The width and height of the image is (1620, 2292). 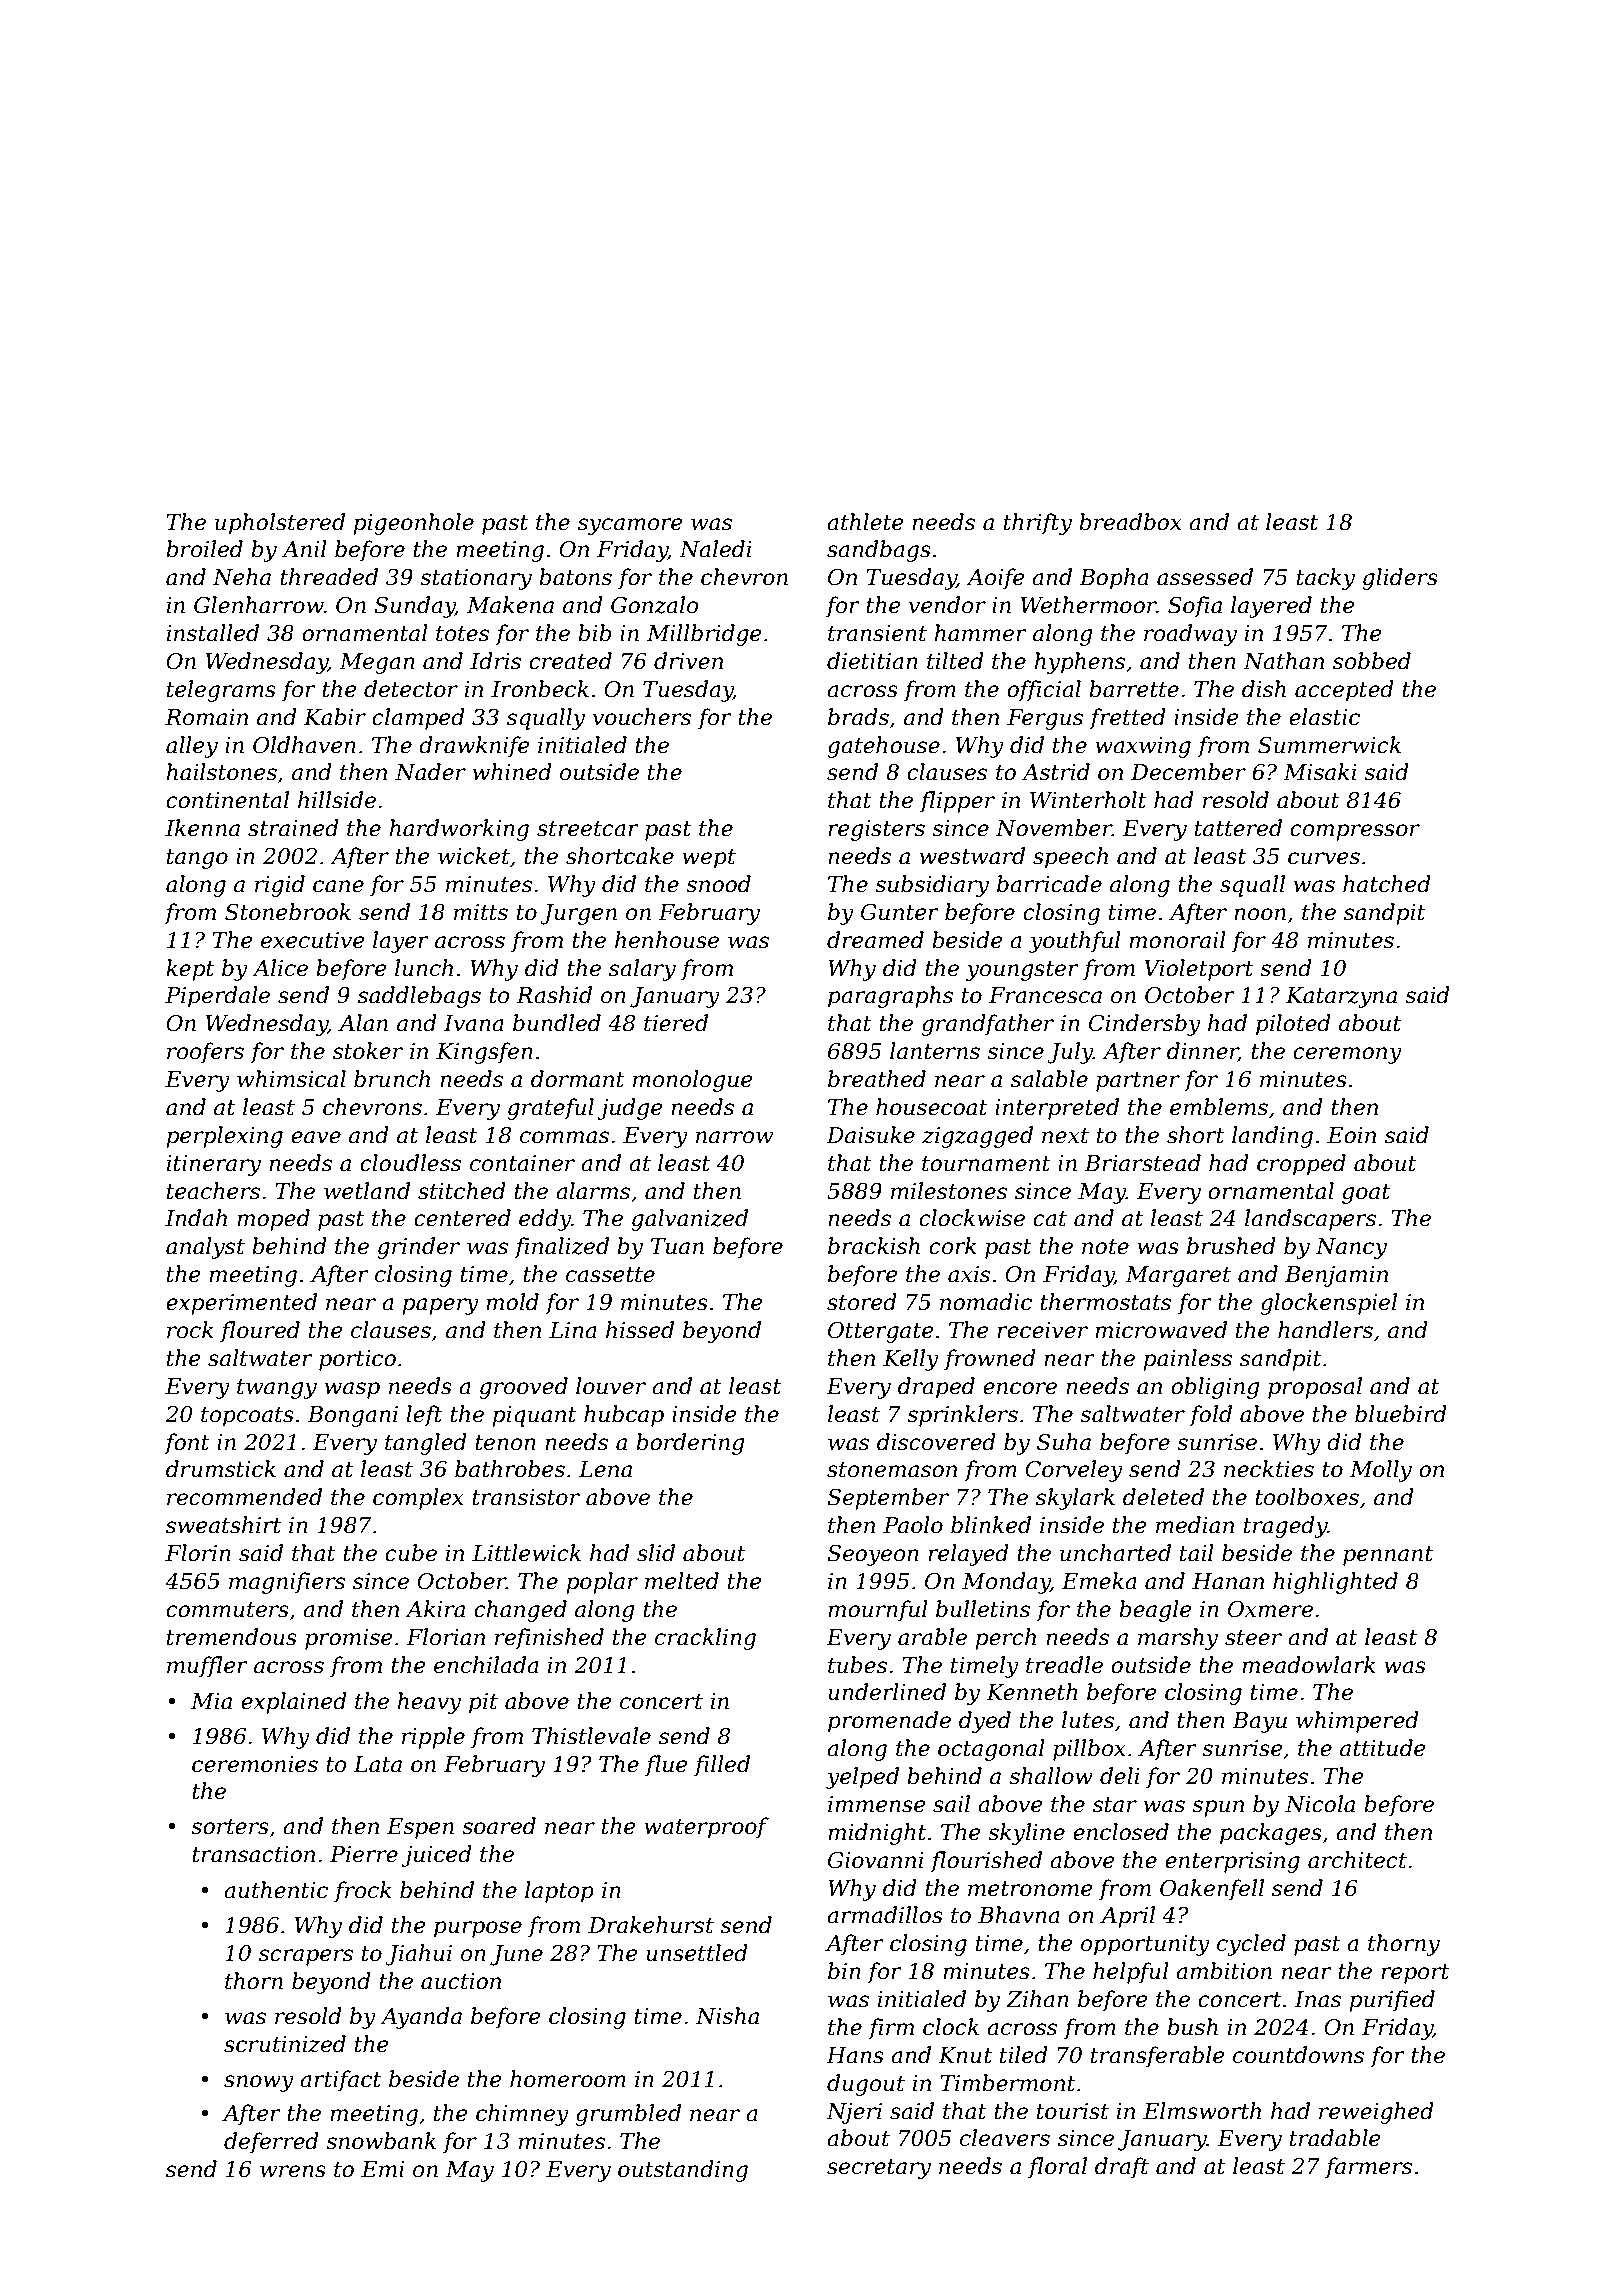 I want to click on deleted, so click(x=1163, y=1497).
